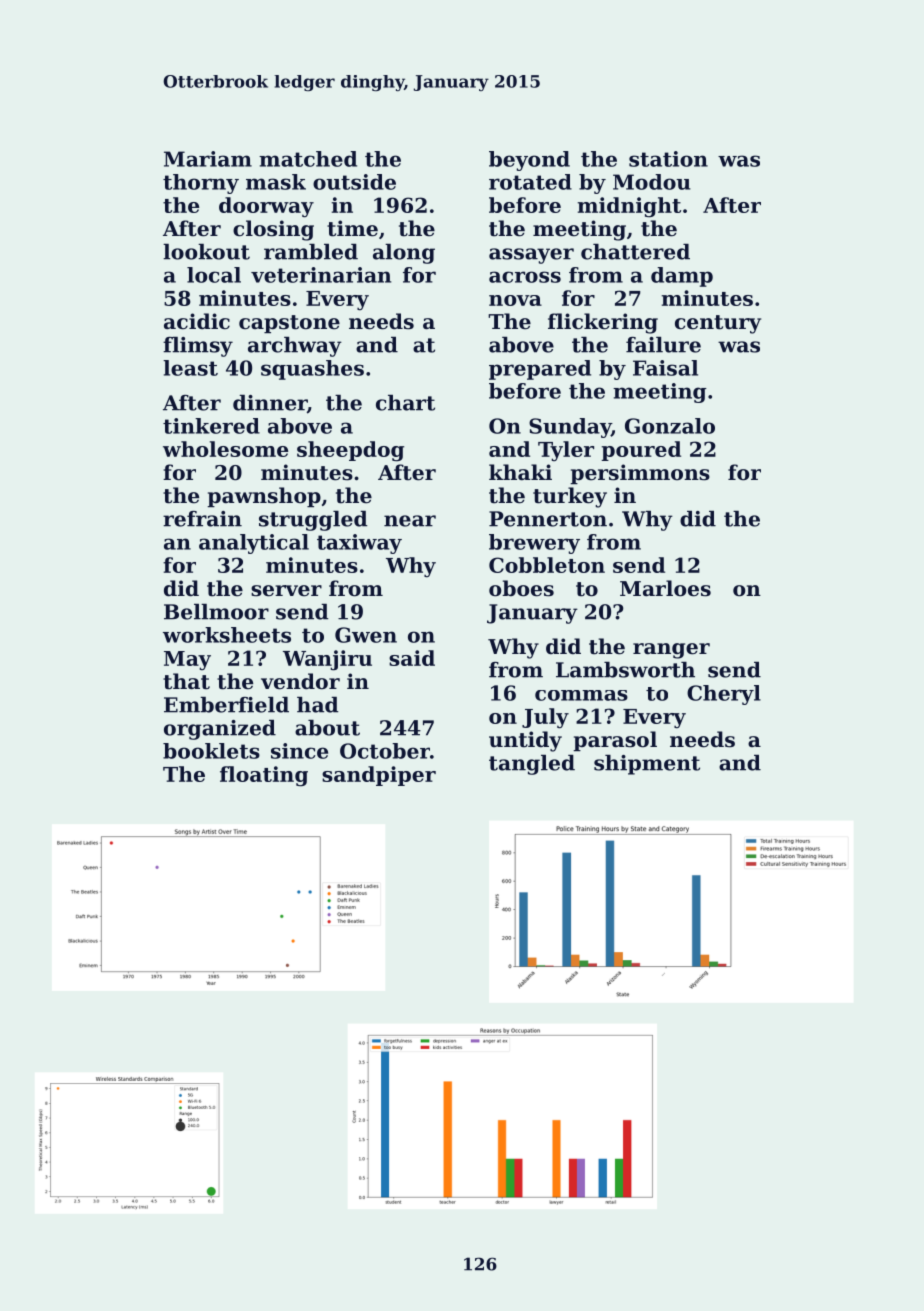 The image size is (924, 1311). I want to click on thorny, so click(201, 184).
